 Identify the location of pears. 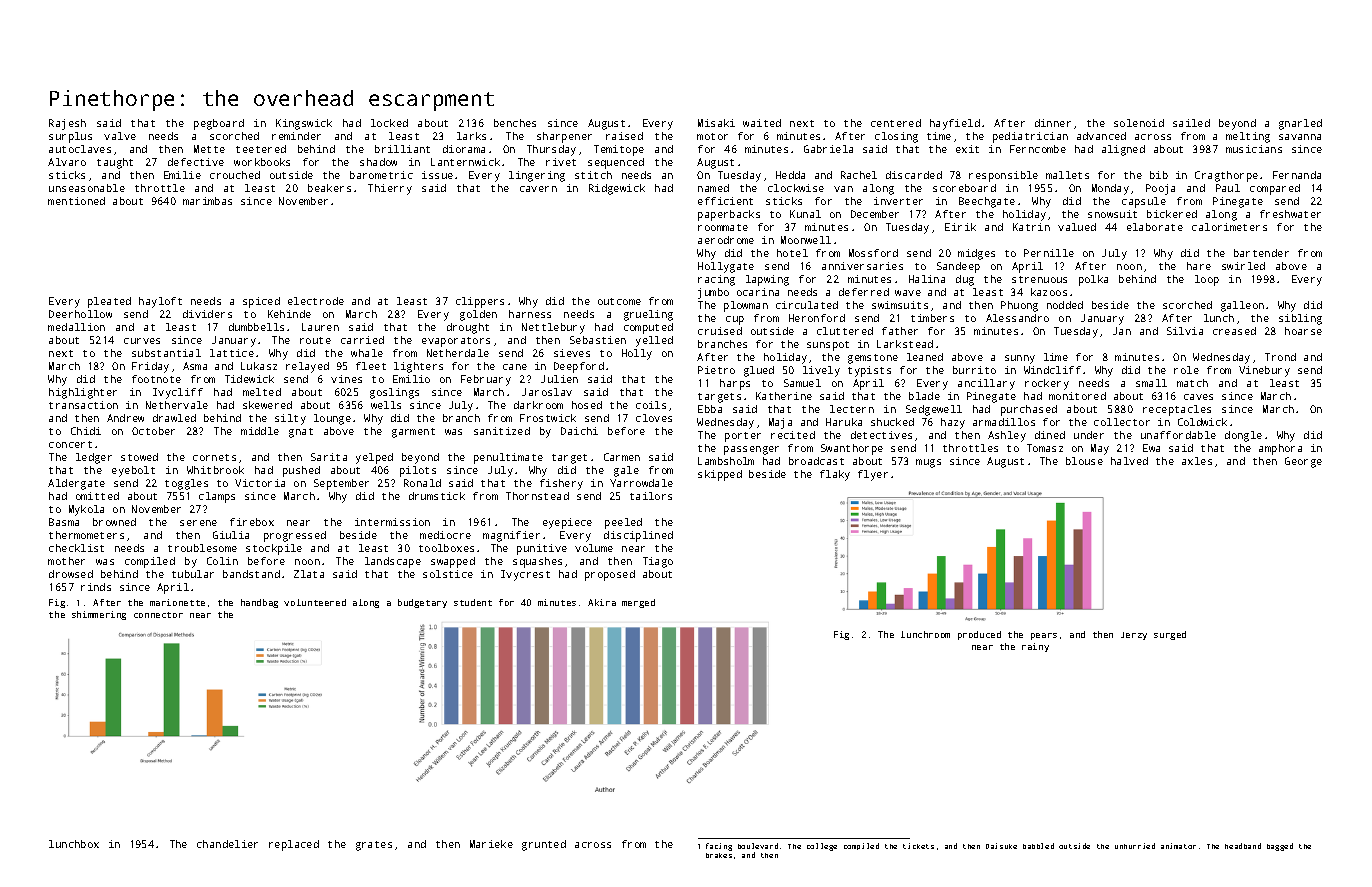
(1044, 636).
